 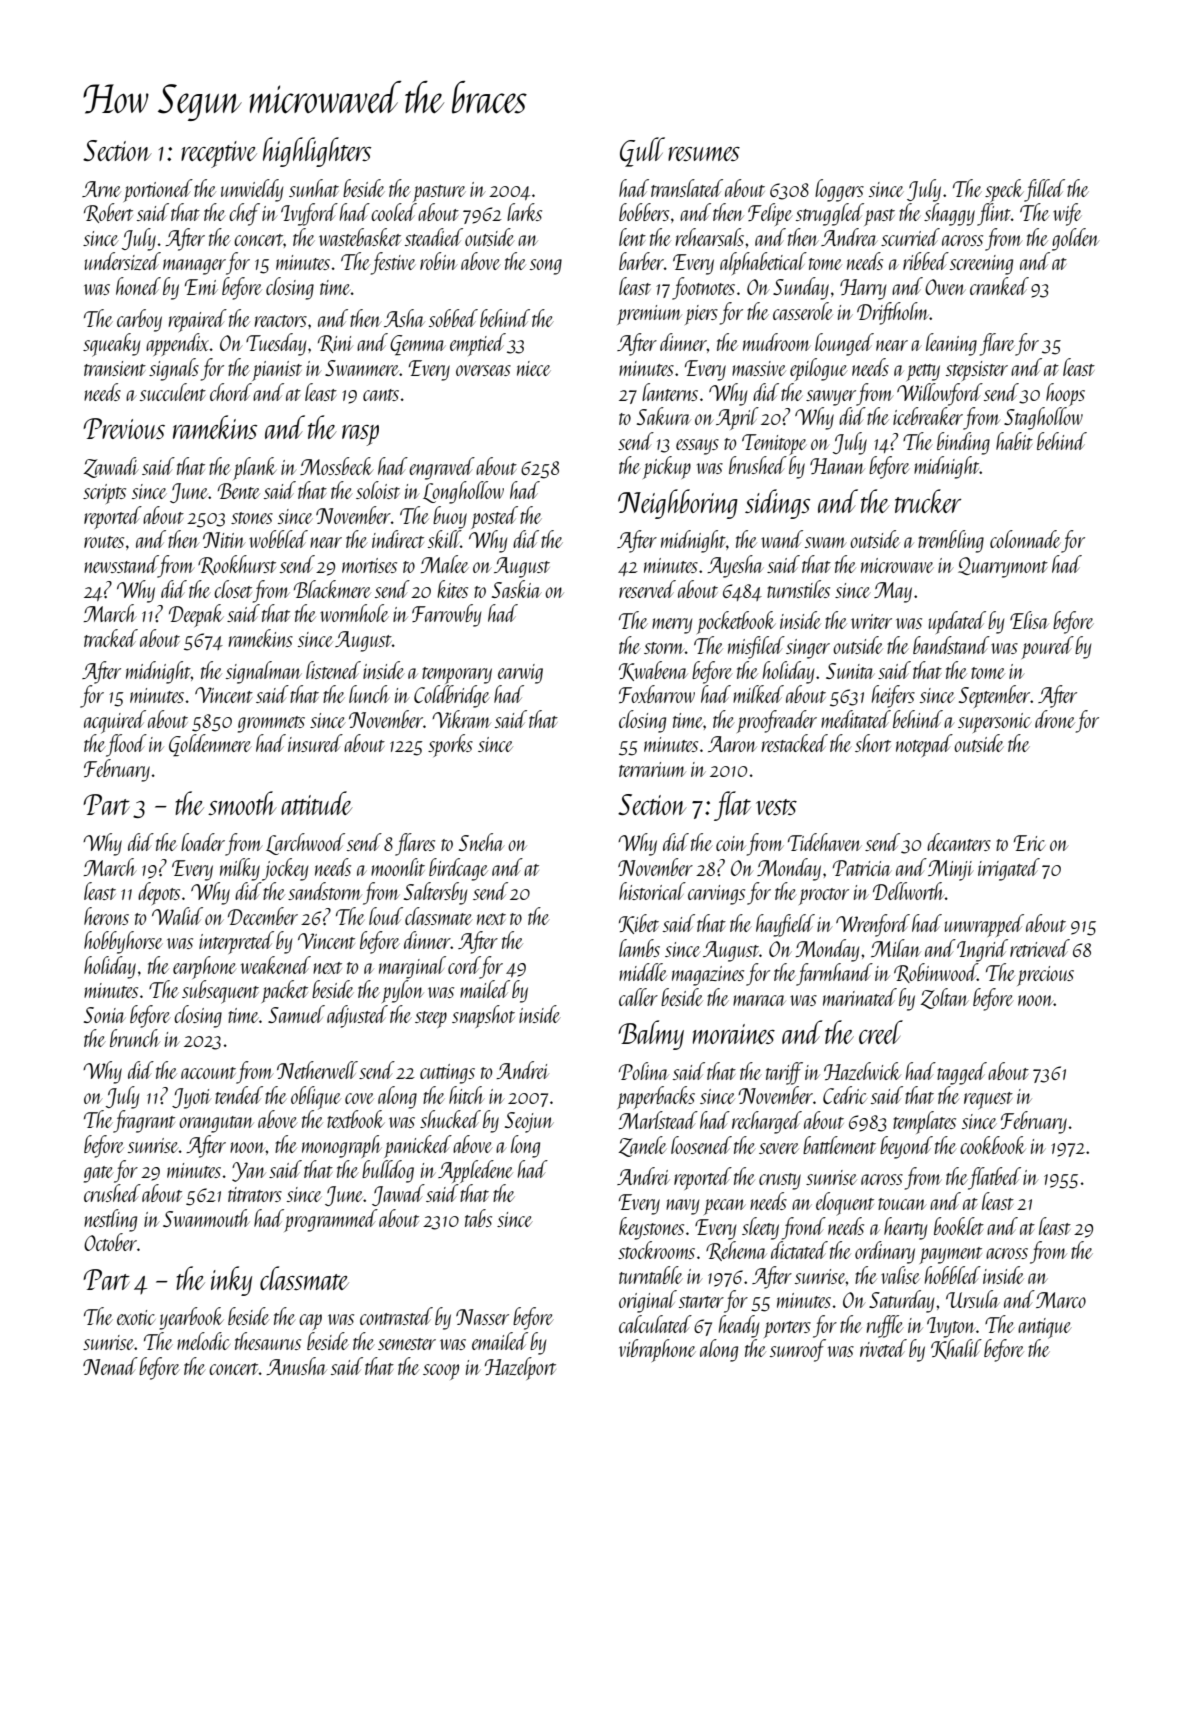 I want to click on Sonia, so click(x=105, y=1015).
